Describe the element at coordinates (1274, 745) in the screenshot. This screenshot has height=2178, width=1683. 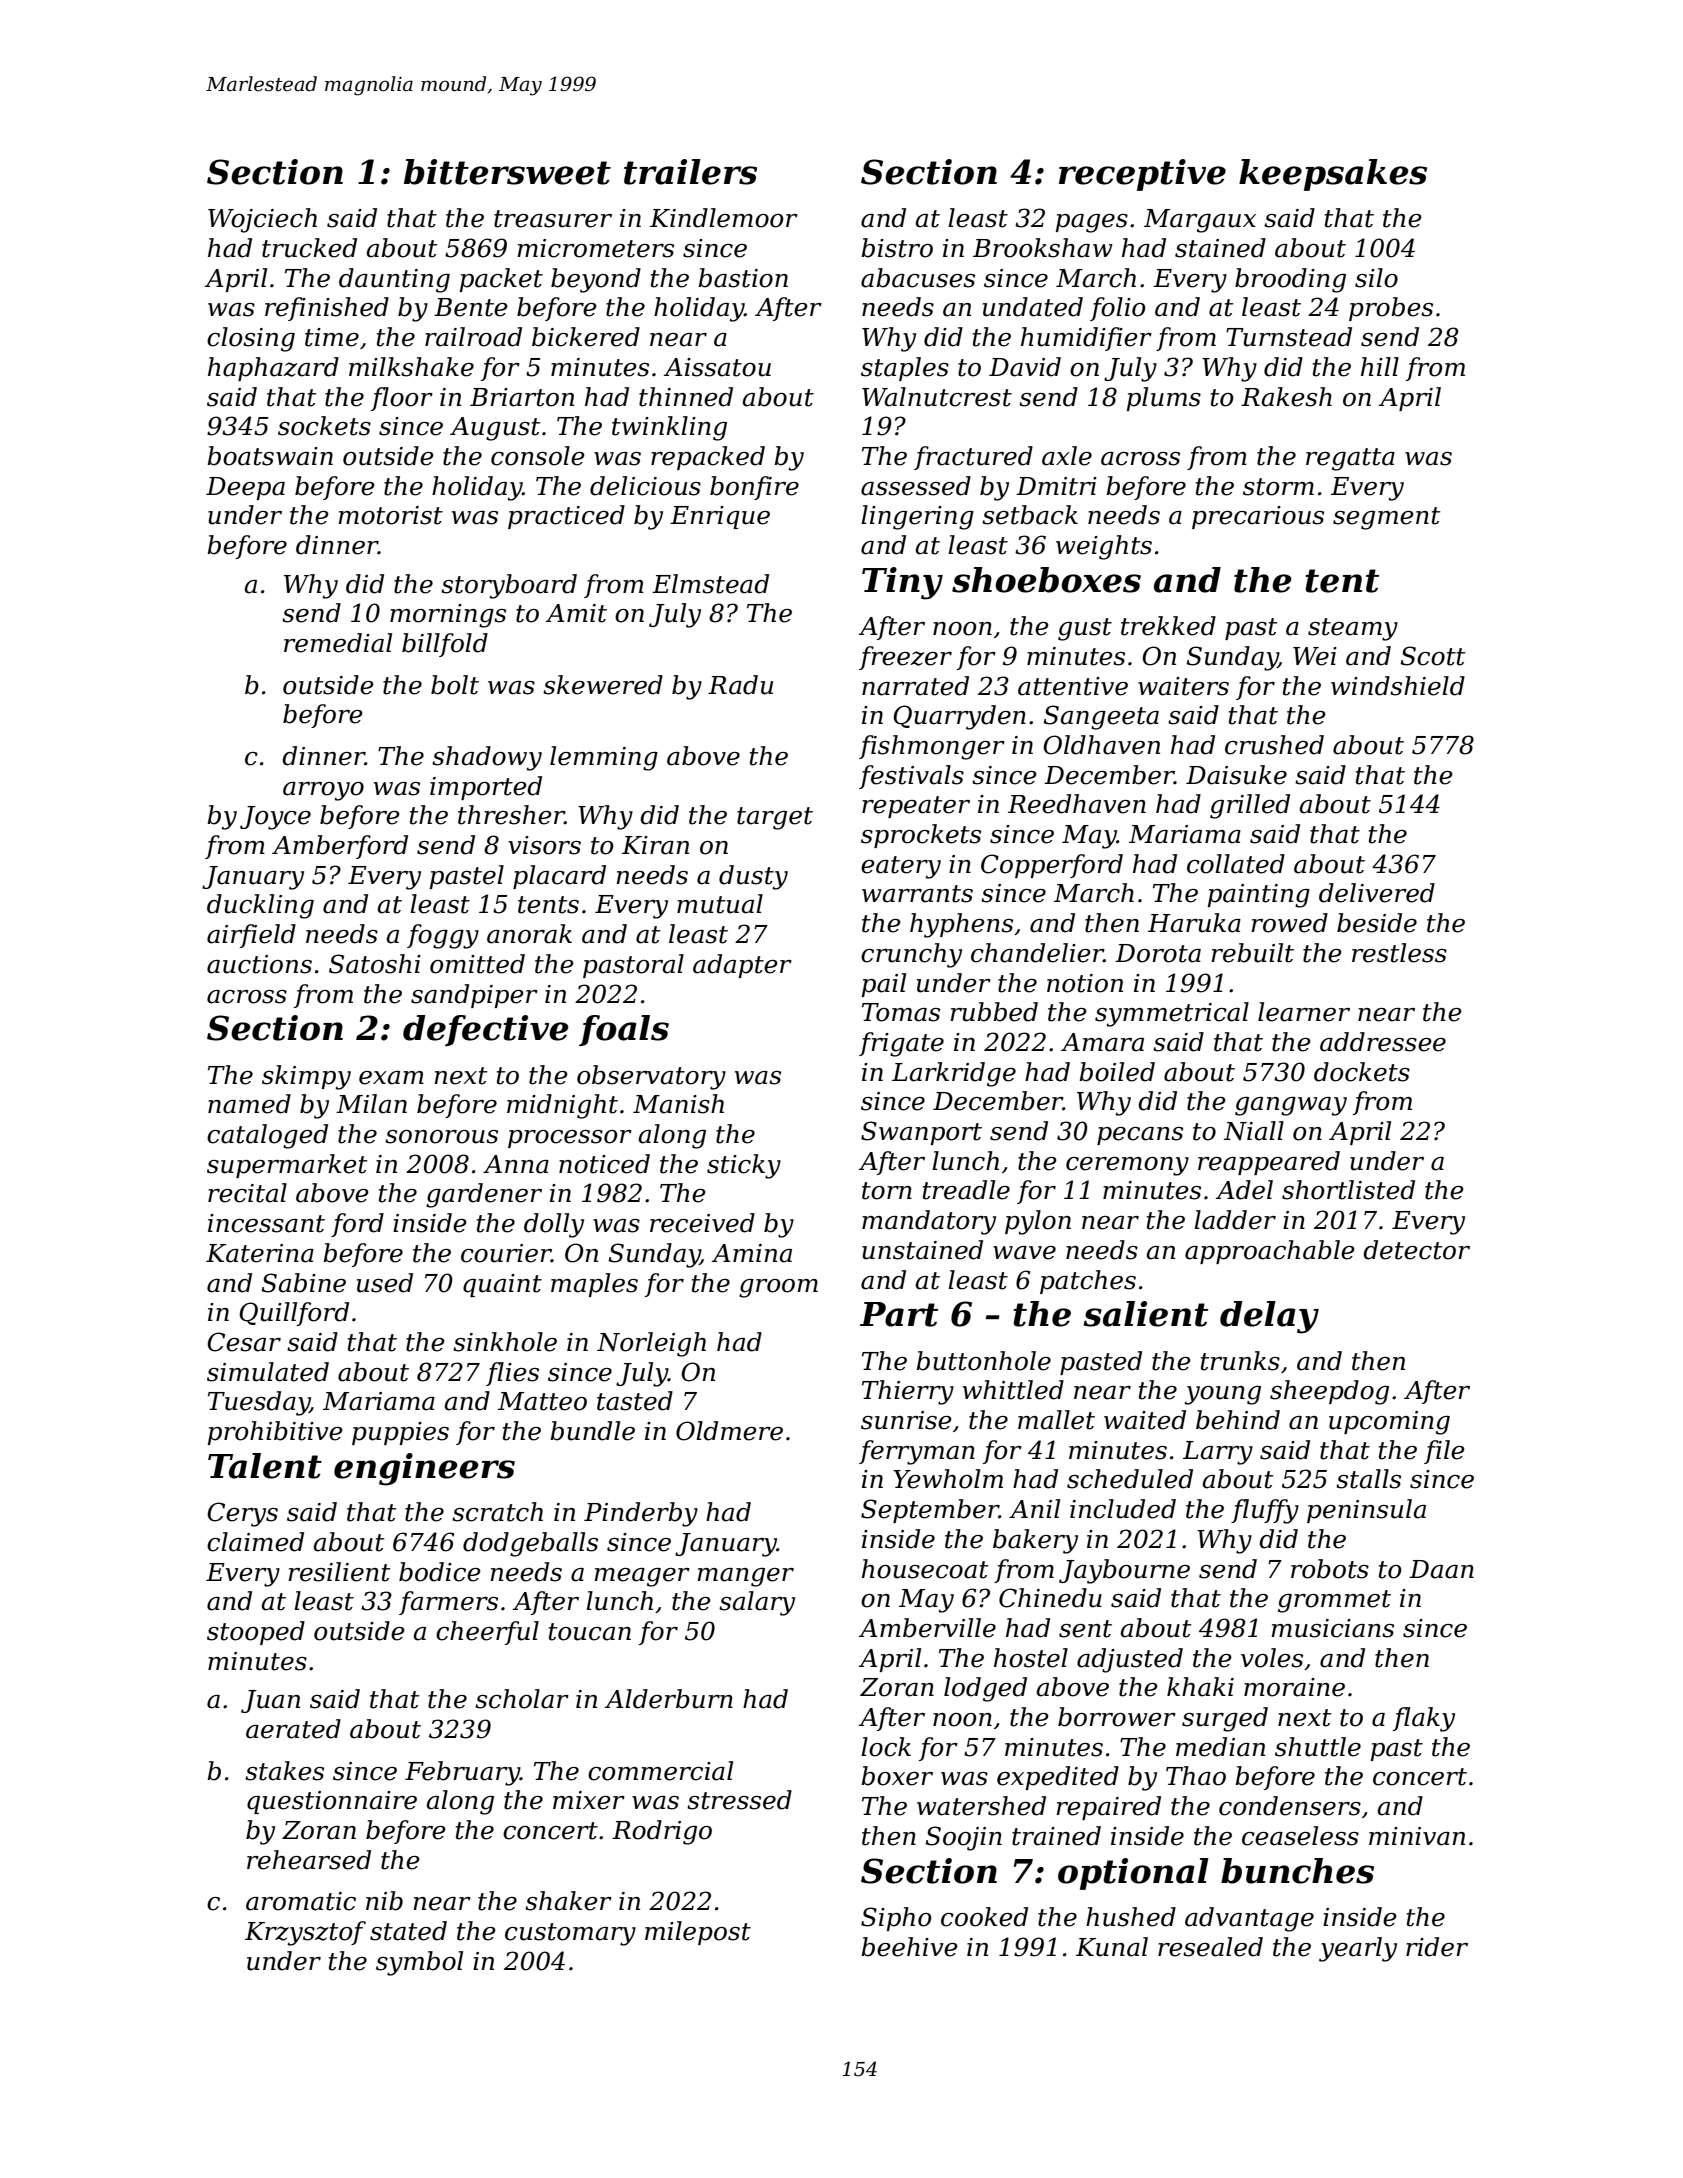
I see `crushed` at that location.
